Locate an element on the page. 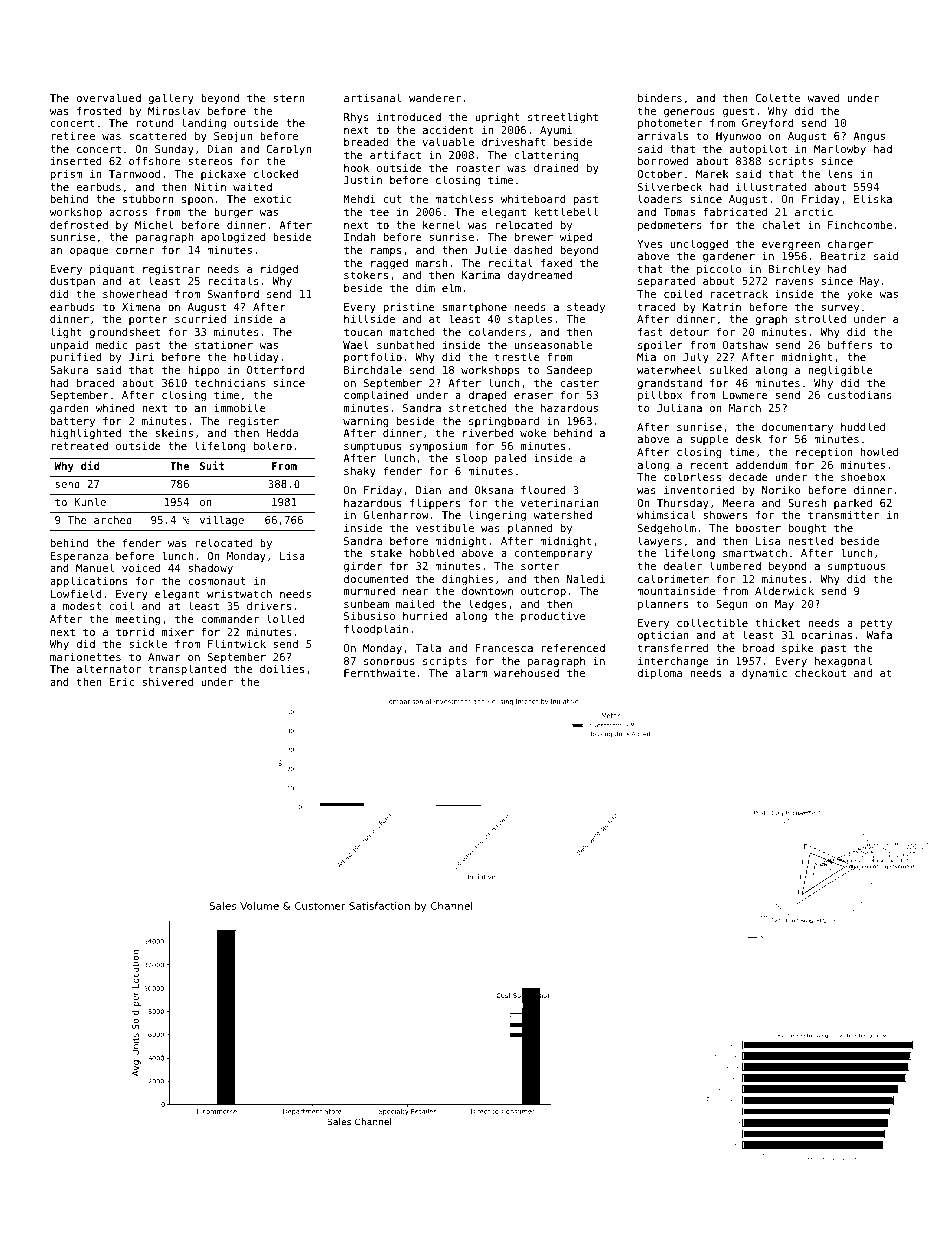 The image size is (952, 1233). complained is located at coordinates (376, 396).
